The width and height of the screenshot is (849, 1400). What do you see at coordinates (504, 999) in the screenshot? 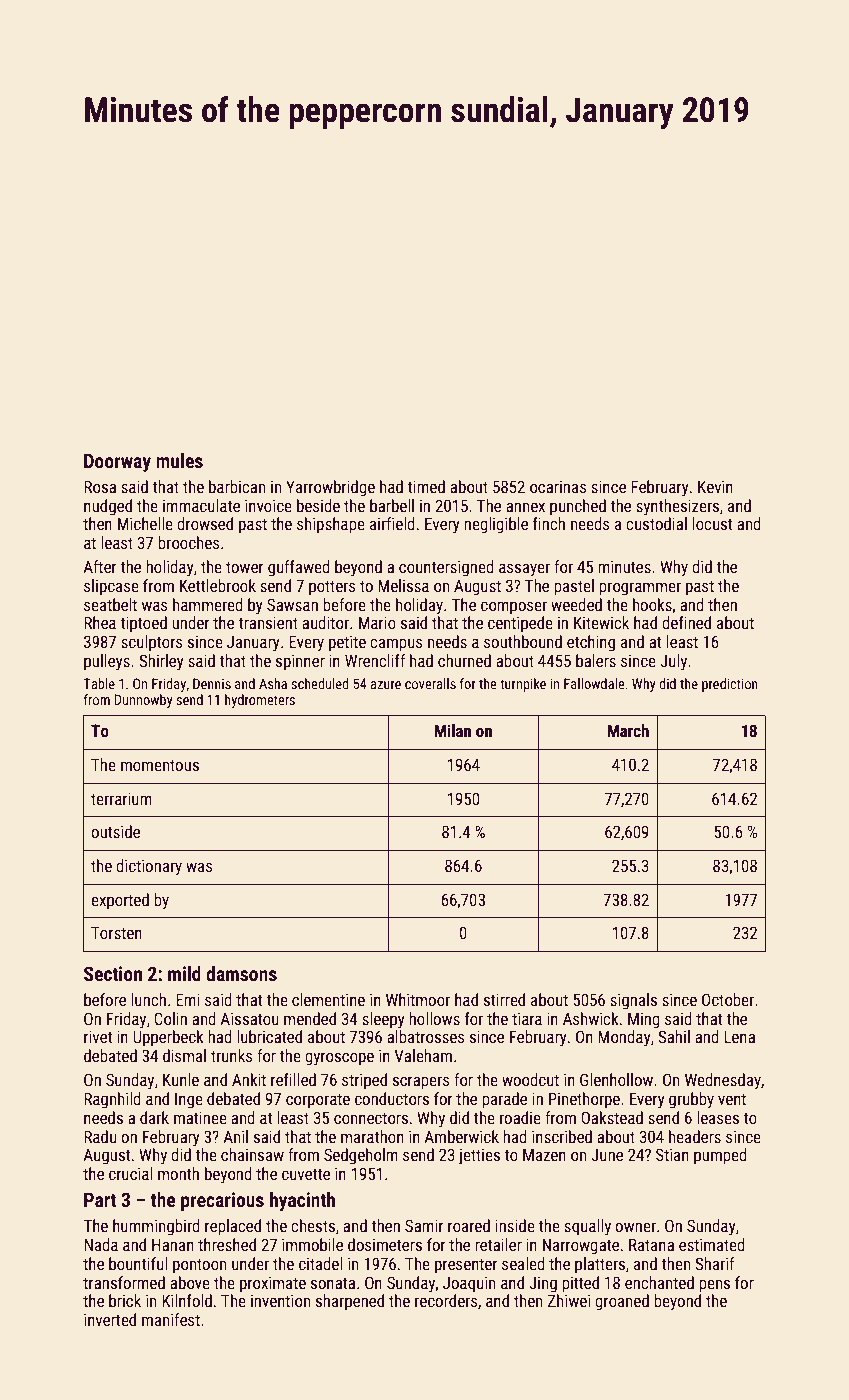
I see `stirred` at bounding box center [504, 999].
